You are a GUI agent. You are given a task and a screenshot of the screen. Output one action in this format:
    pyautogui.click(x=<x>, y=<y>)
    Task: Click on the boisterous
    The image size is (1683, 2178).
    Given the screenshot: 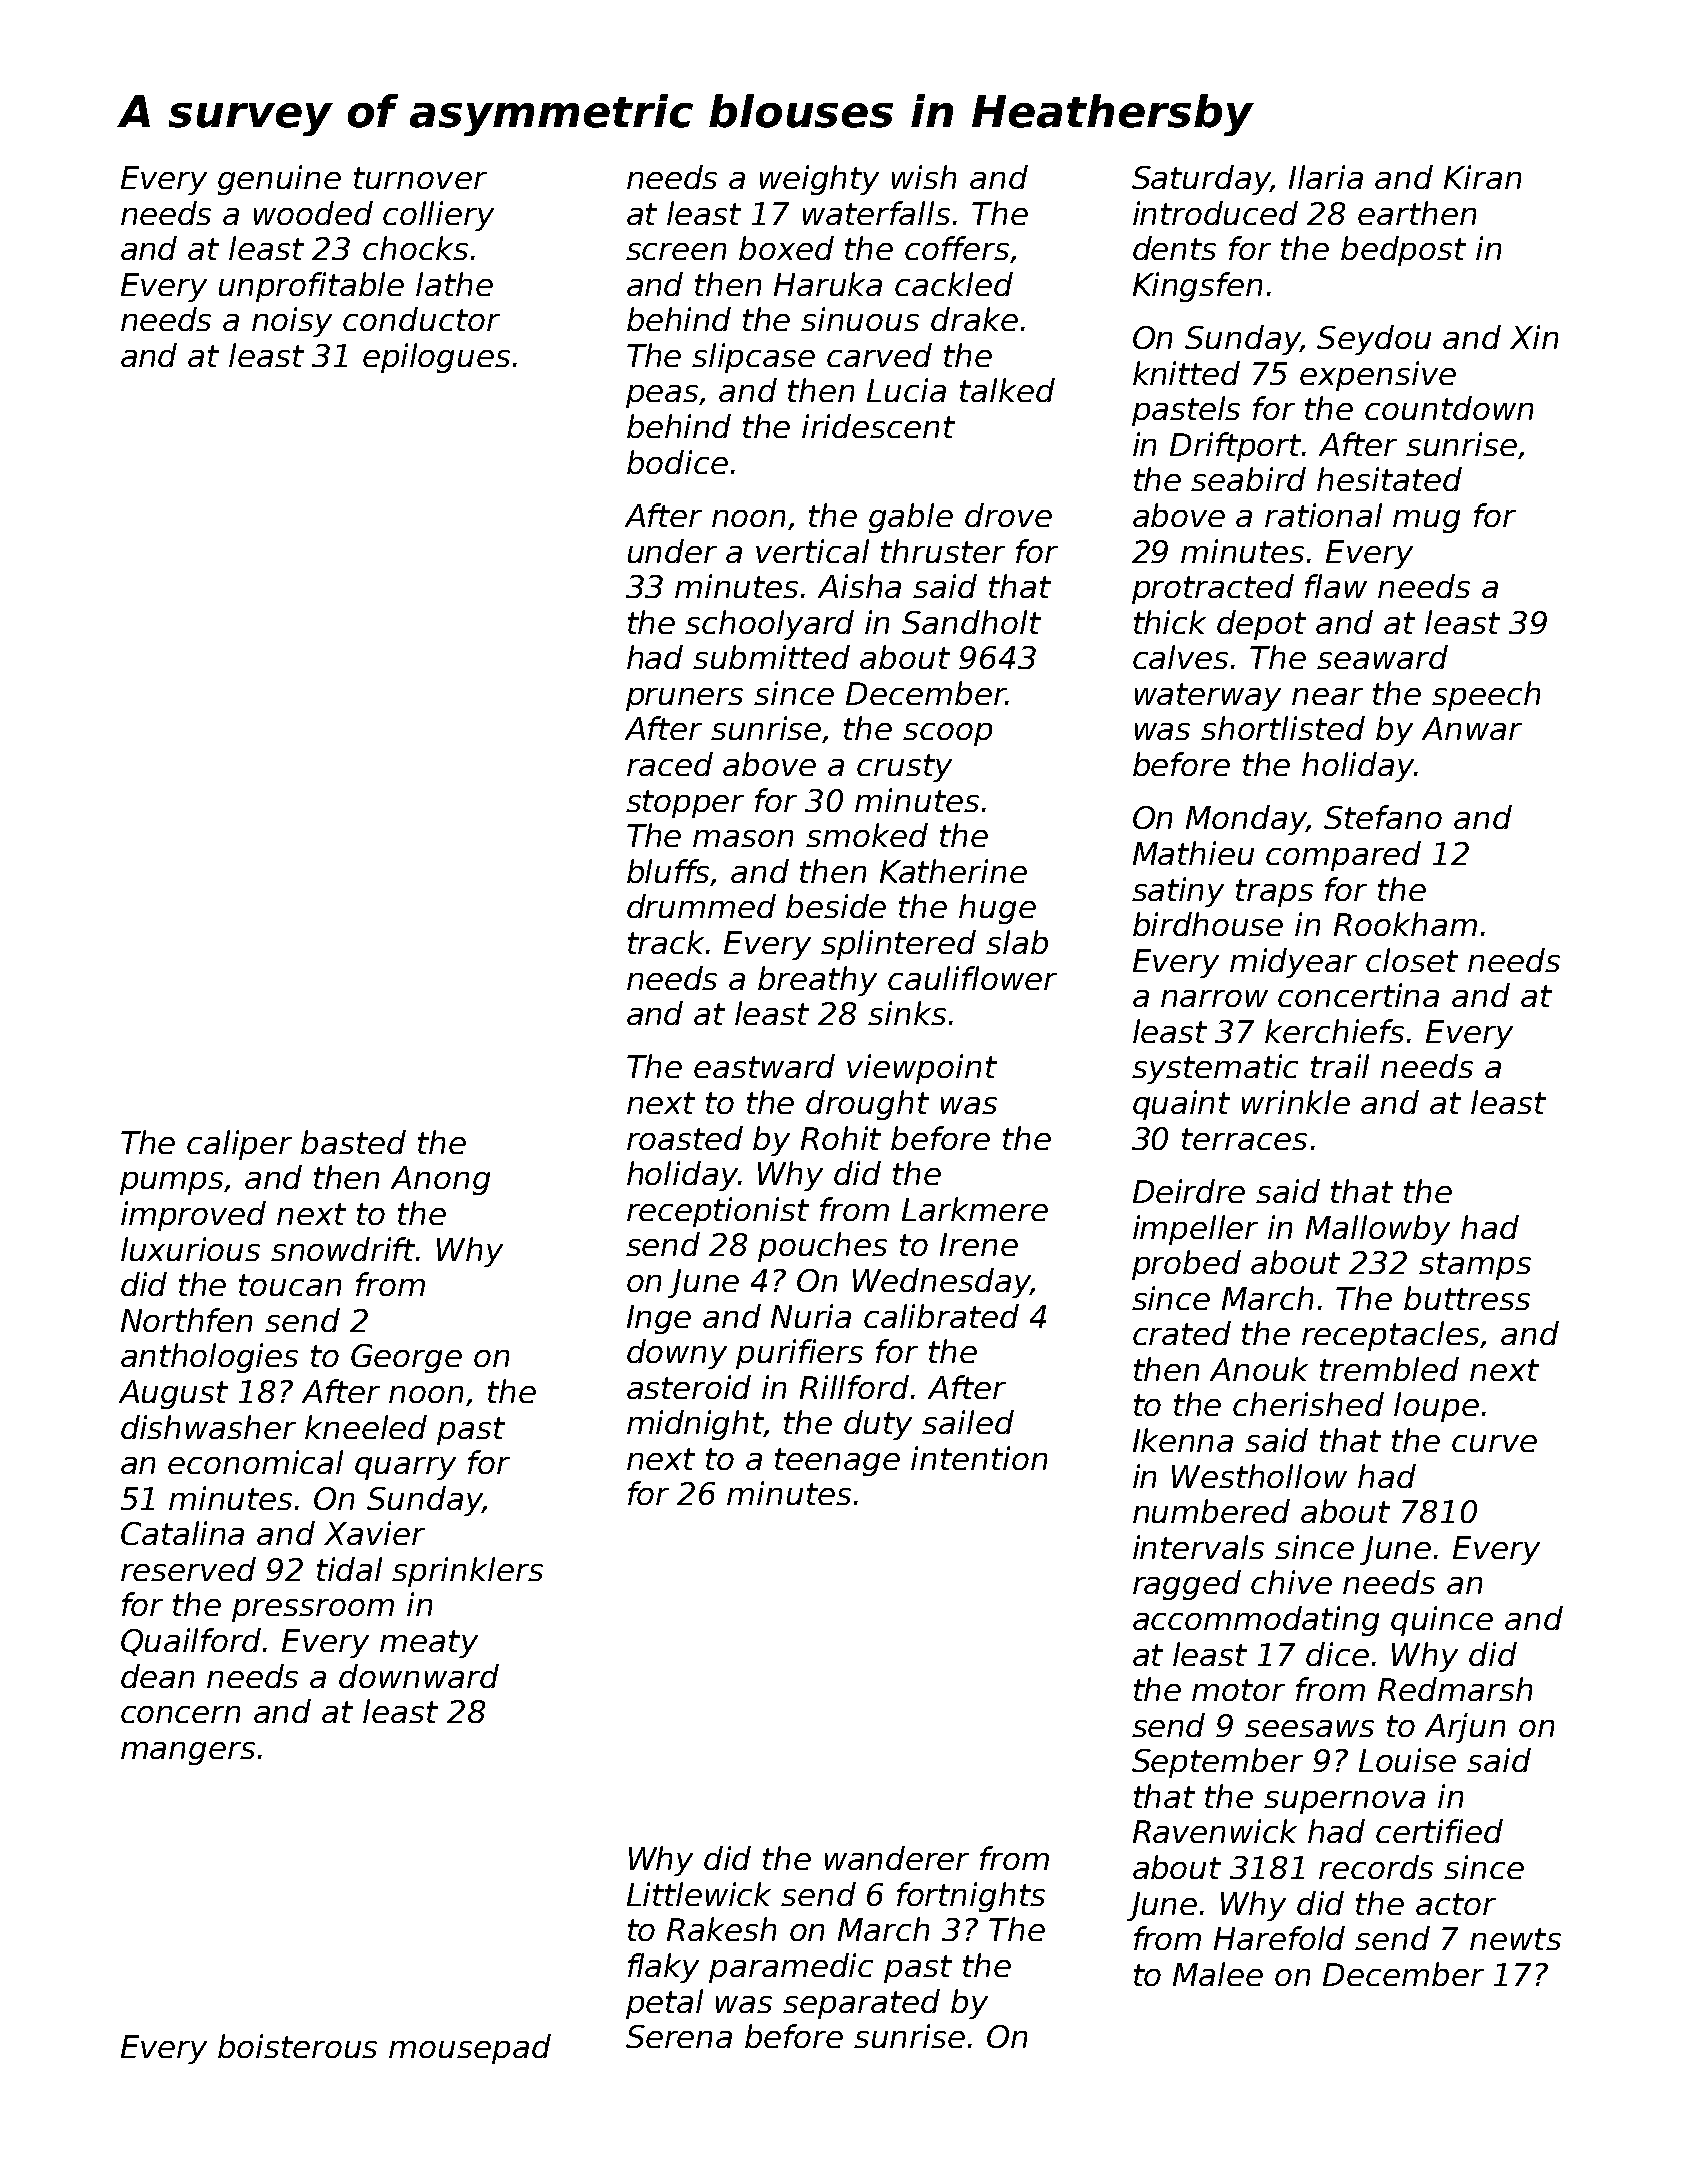 What is the action you would take?
    pyautogui.click(x=297, y=2046)
